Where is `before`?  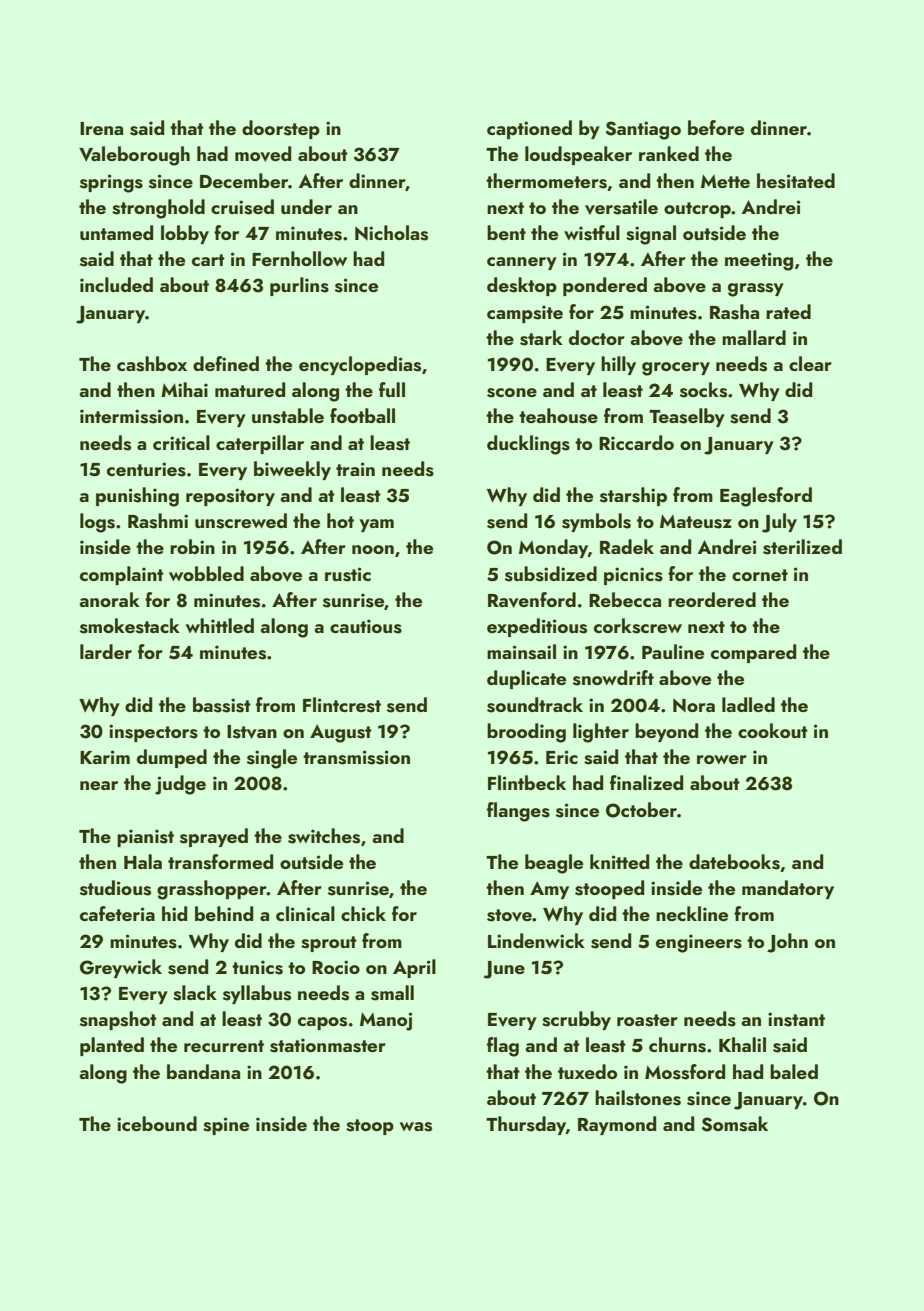 before is located at coordinates (716, 127).
